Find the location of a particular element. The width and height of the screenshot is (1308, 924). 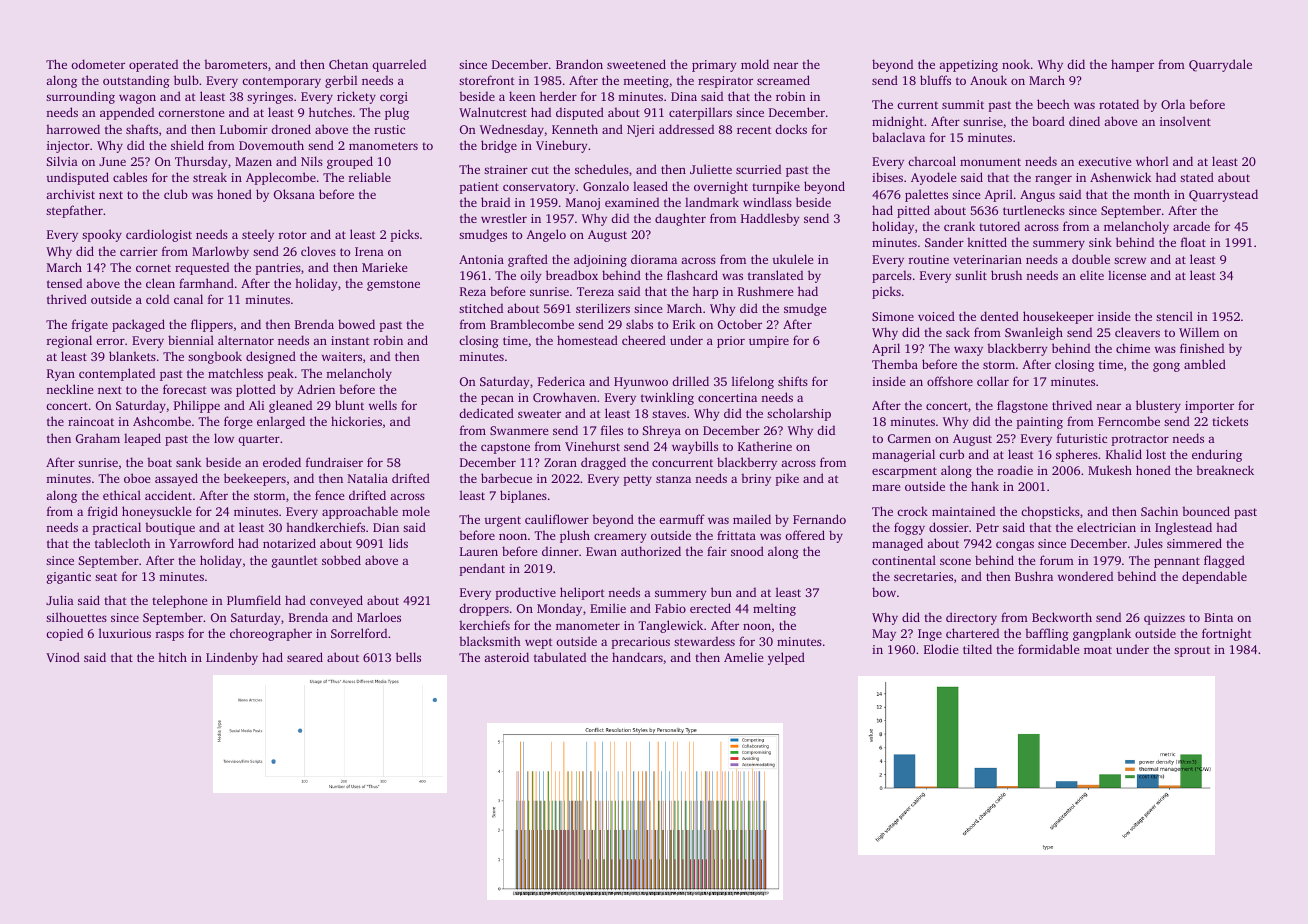

moat is located at coordinates (1098, 650).
